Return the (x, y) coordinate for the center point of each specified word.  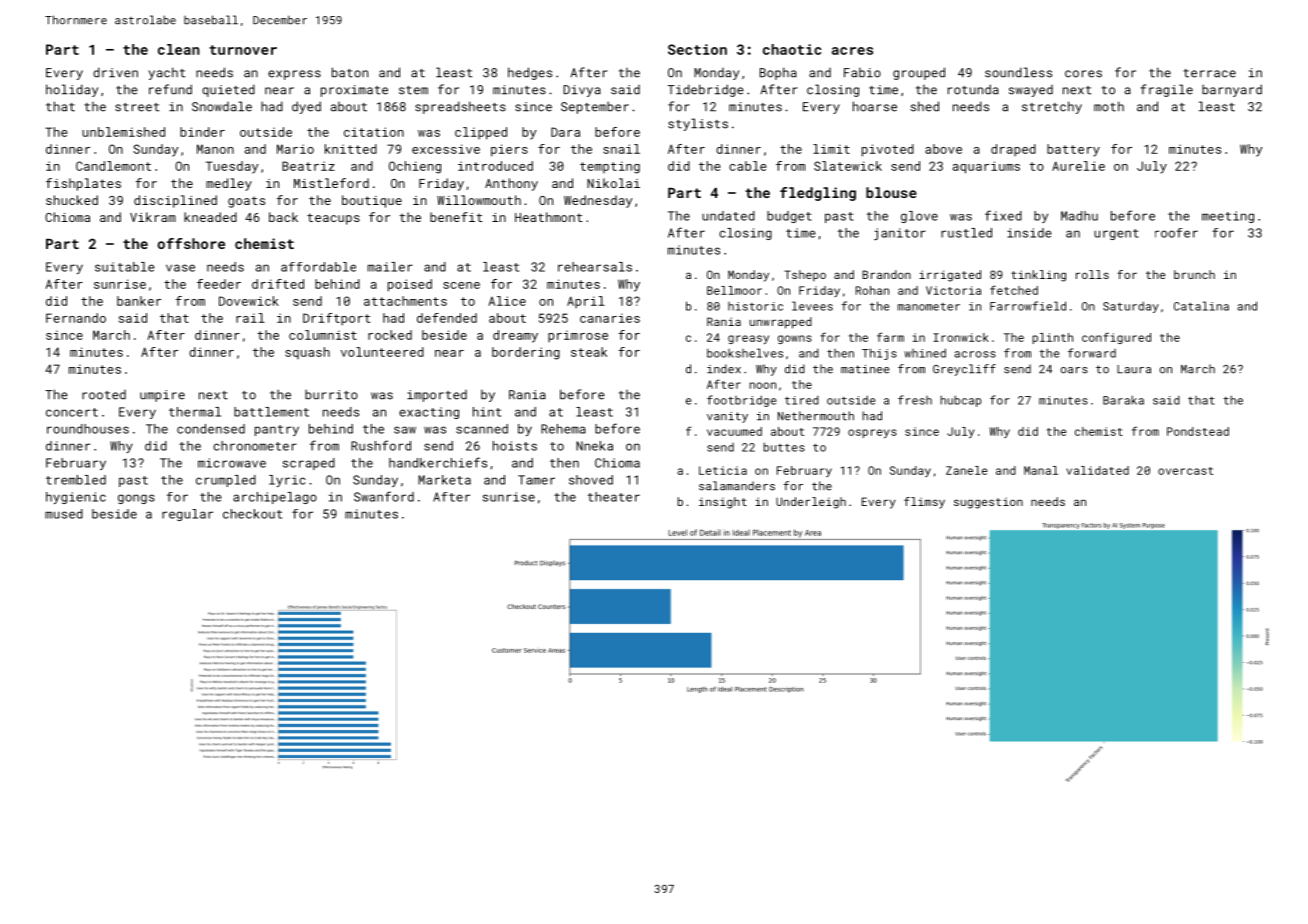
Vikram (153, 217)
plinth (1053, 338)
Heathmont (549, 217)
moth (1109, 106)
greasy (748, 339)
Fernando (76, 318)
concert (72, 412)
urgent (1116, 234)
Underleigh (811, 503)
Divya (582, 91)
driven (115, 72)
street (137, 107)
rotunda (973, 89)
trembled (76, 480)
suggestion (988, 503)
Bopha (778, 73)
